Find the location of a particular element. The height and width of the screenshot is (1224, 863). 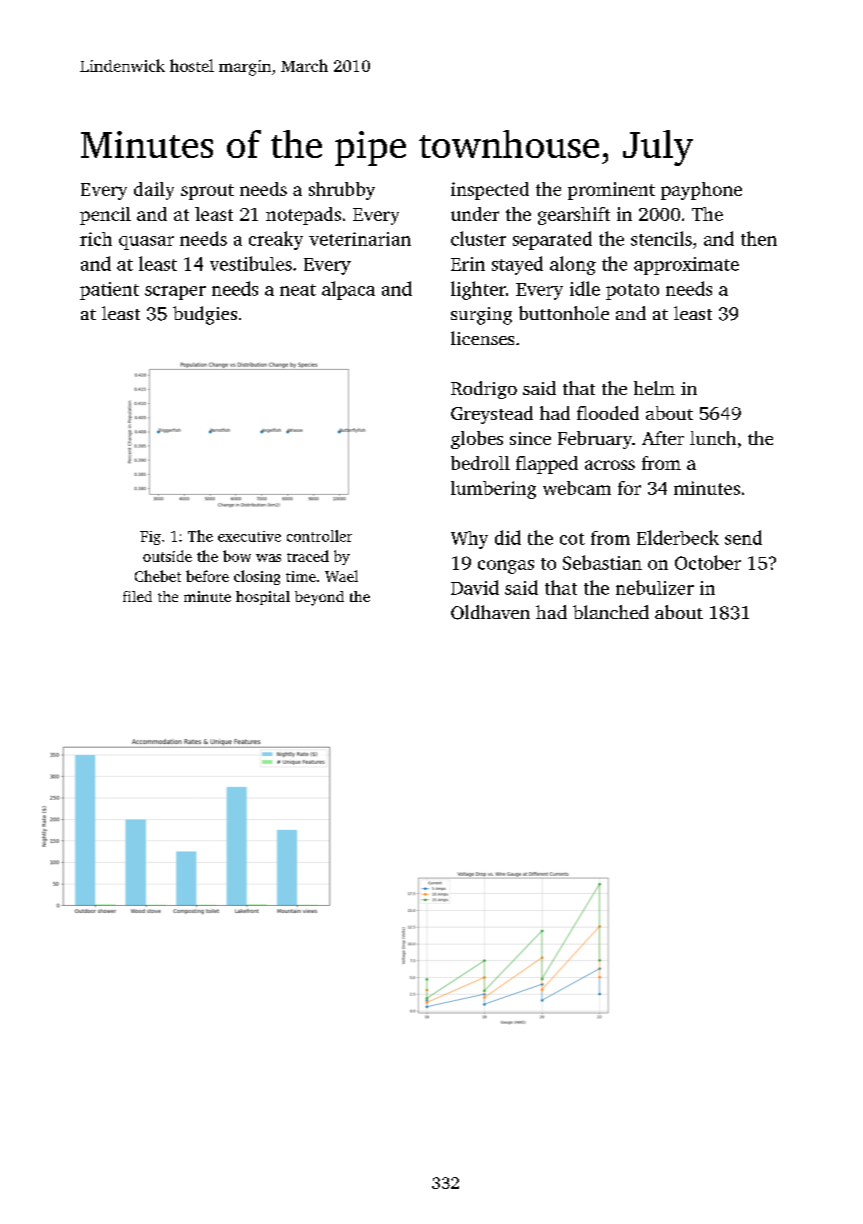

hospital is located at coordinates (263, 598).
